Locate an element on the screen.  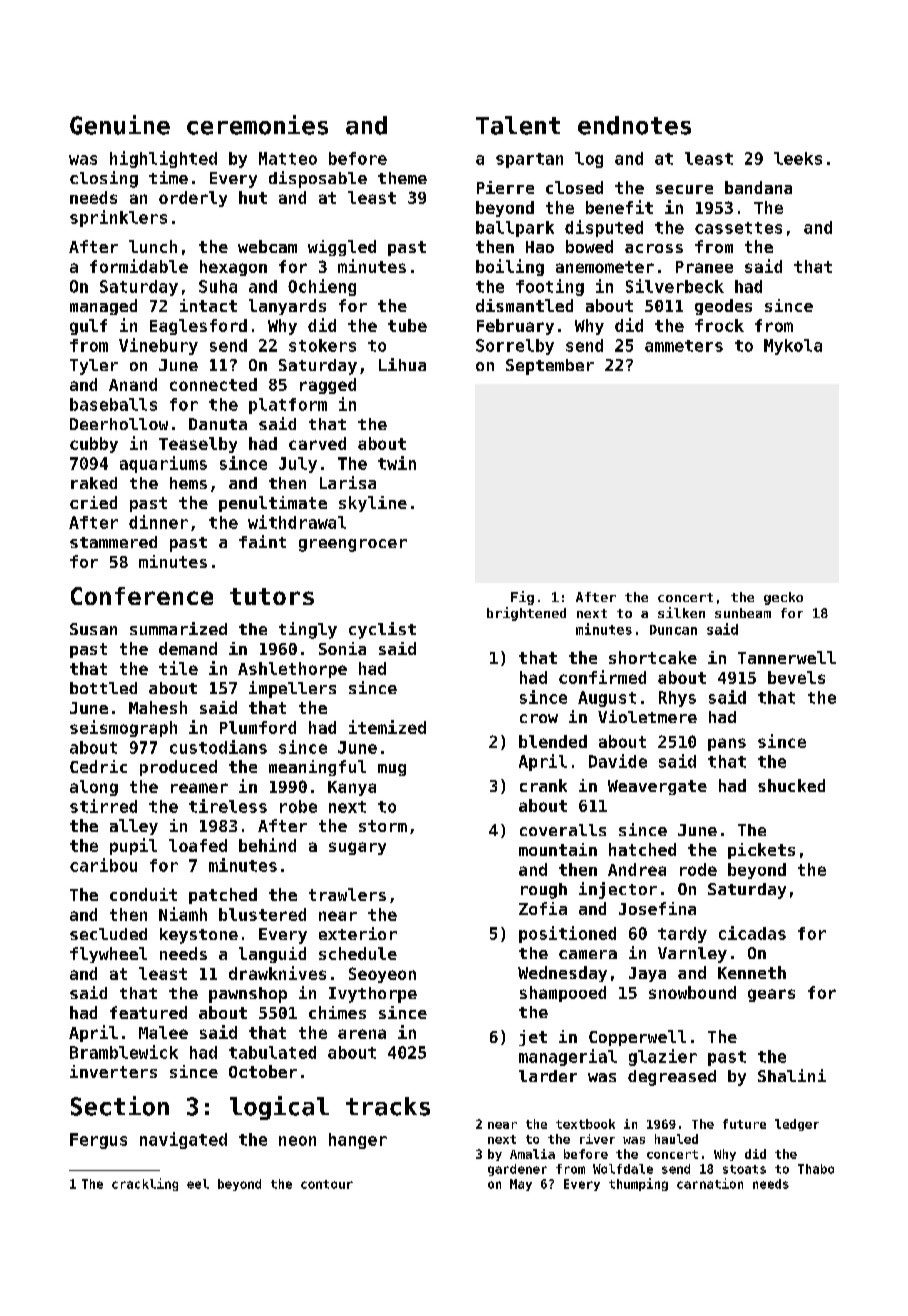
carnation is located at coordinates (710, 1183).
